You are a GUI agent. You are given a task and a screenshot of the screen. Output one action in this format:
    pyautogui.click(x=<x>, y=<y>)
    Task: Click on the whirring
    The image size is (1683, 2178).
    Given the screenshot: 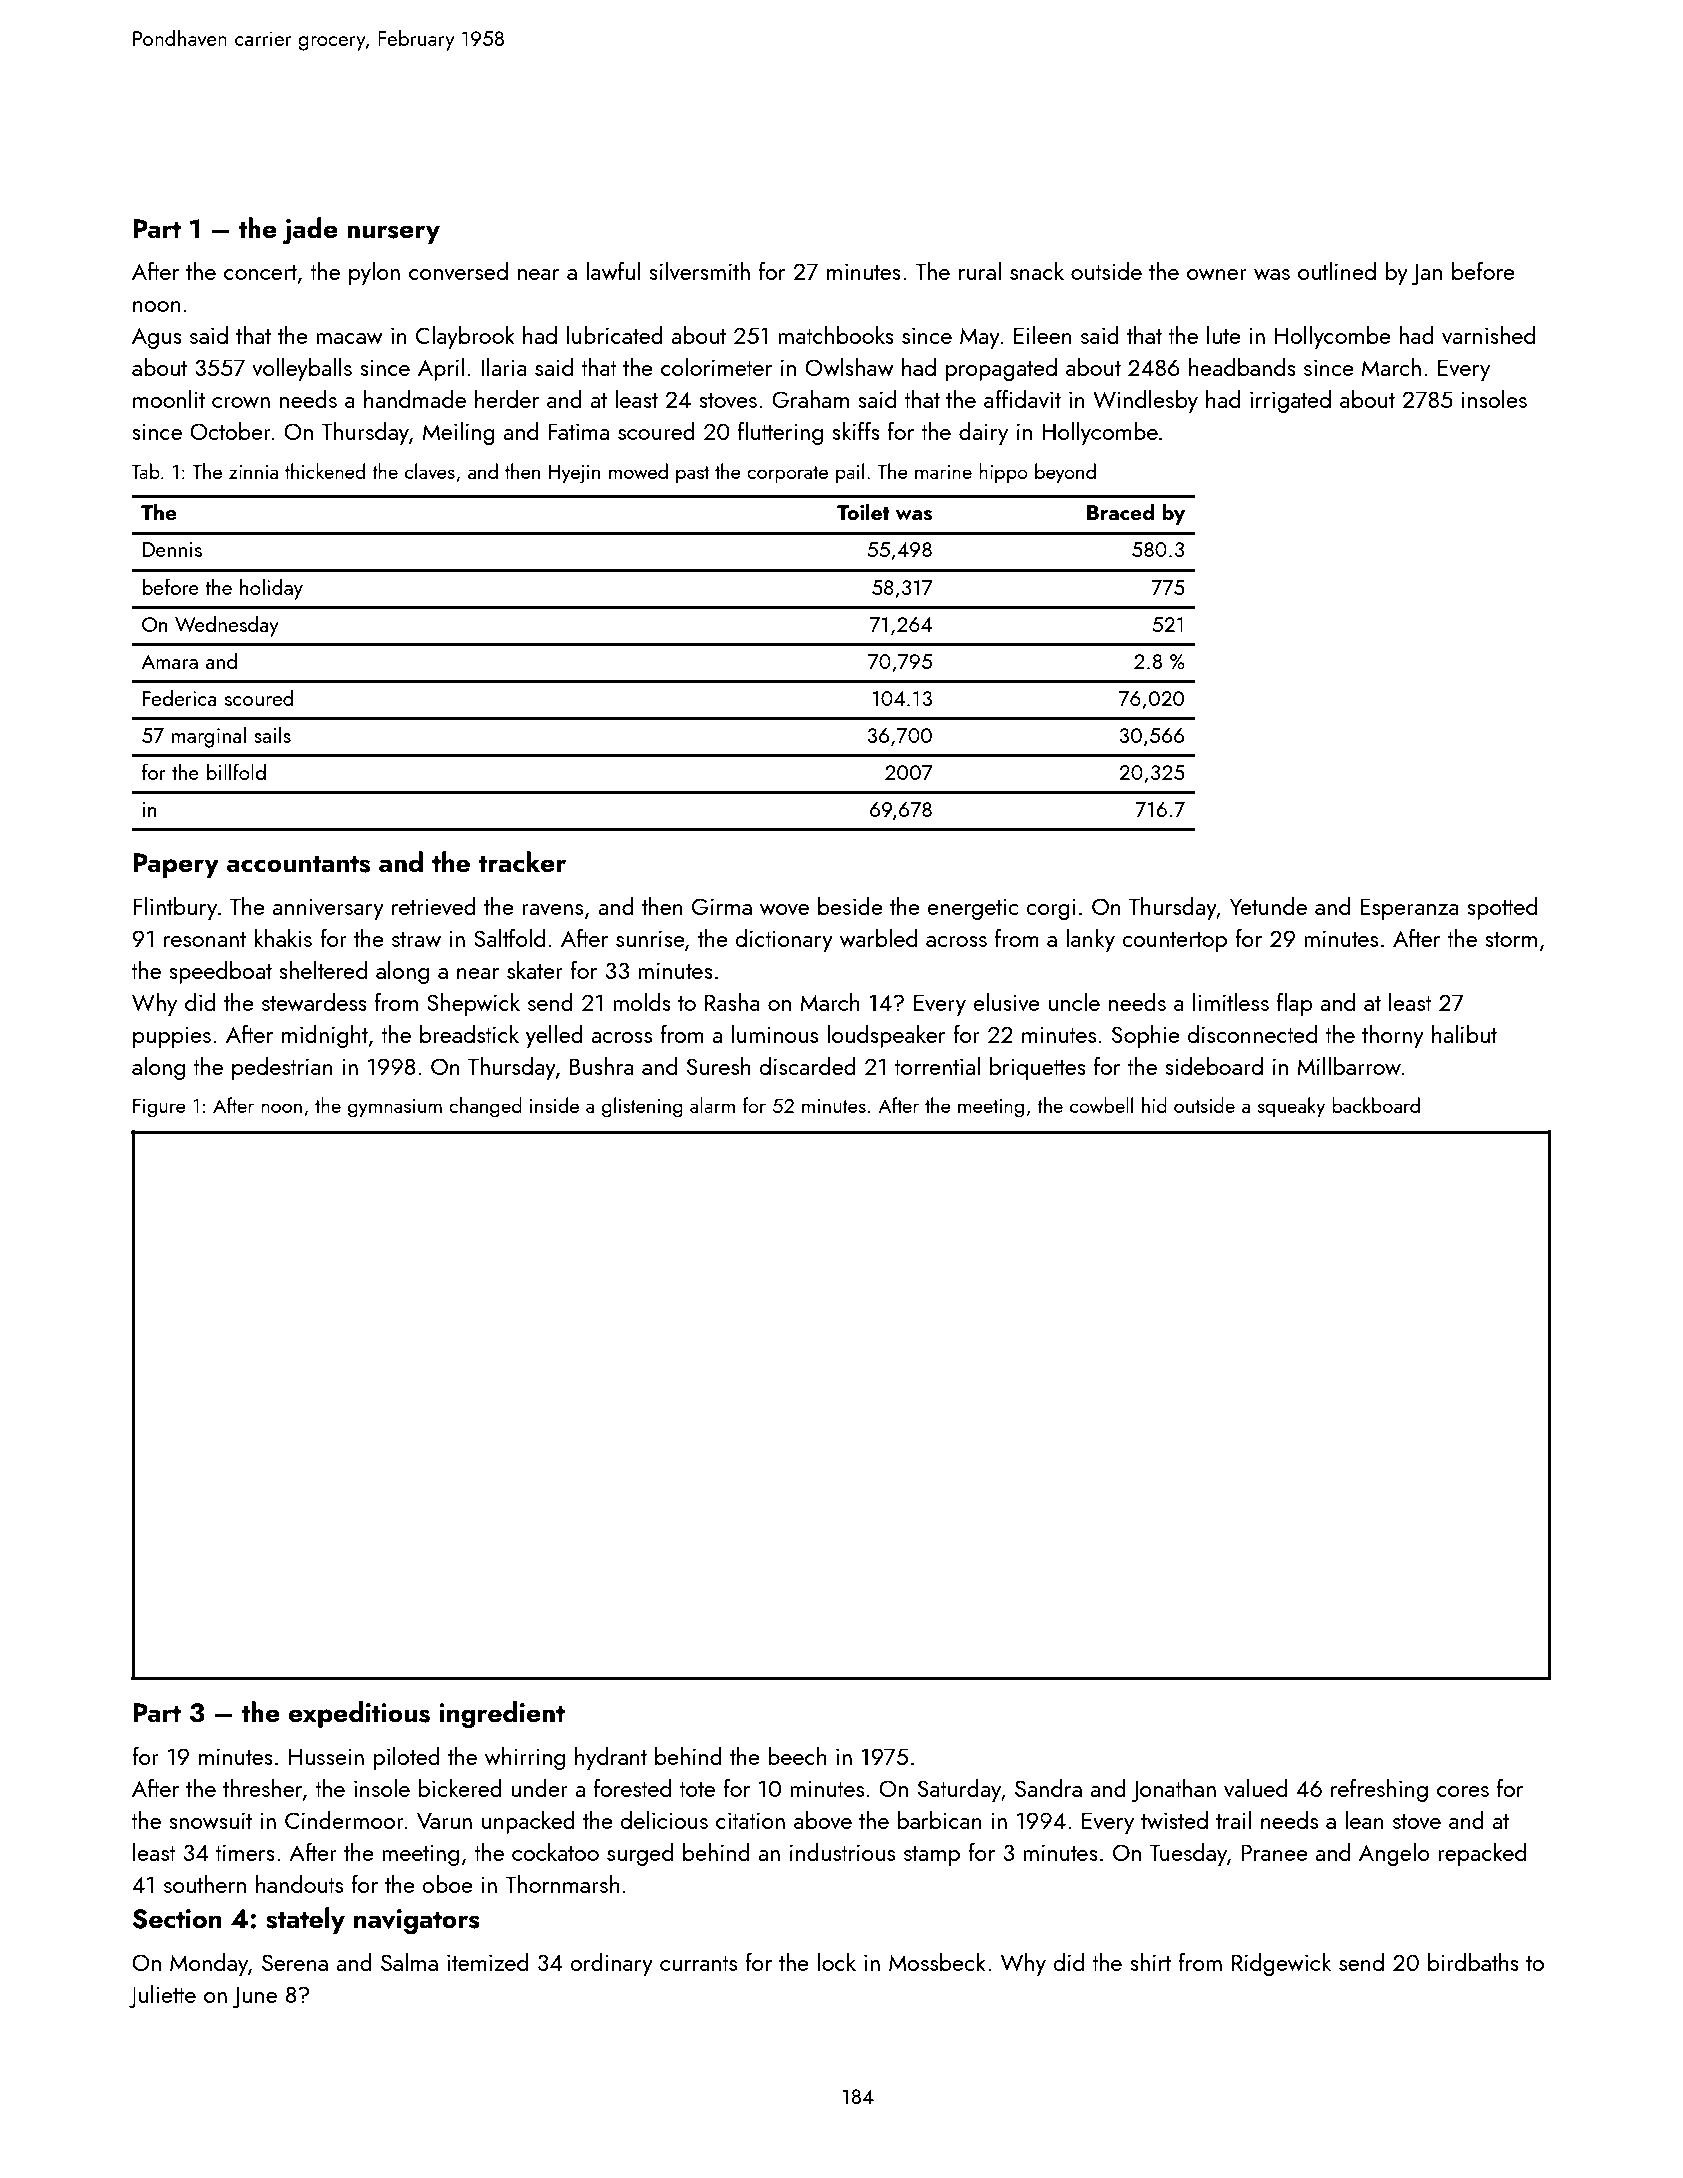 What is the action you would take?
    pyautogui.click(x=525, y=1758)
